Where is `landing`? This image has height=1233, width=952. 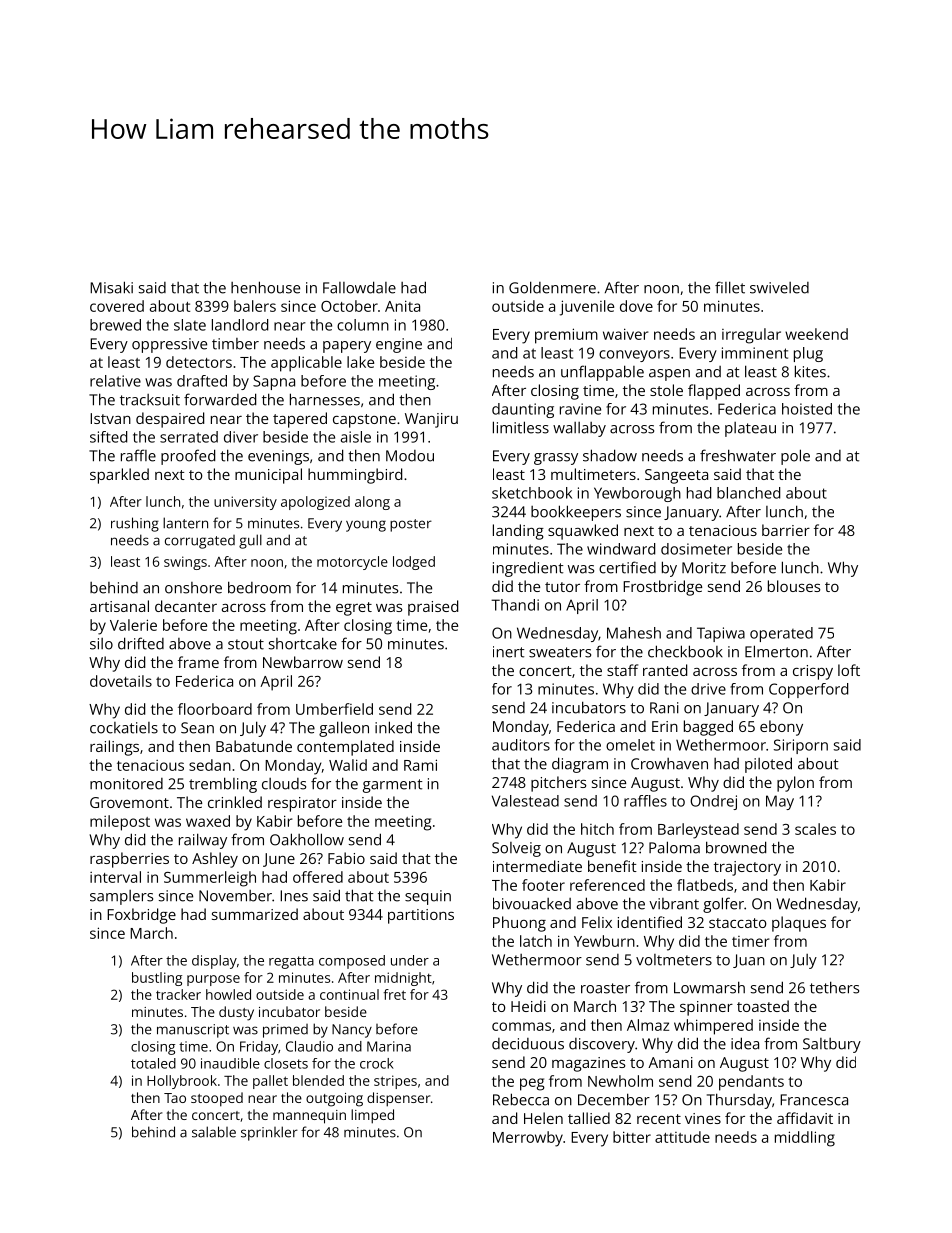 landing is located at coordinates (518, 532).
